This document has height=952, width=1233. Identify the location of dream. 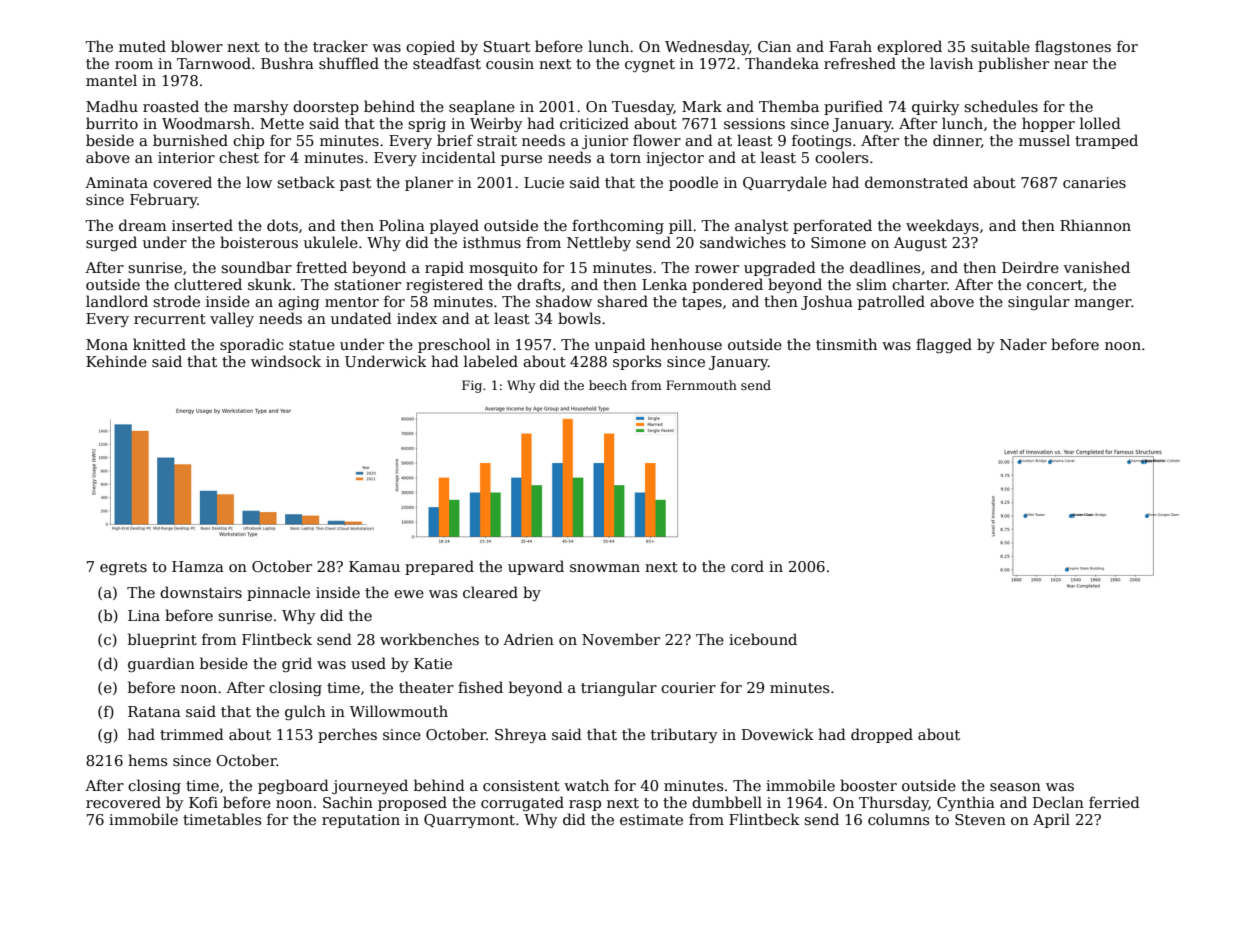
(142, 225).
